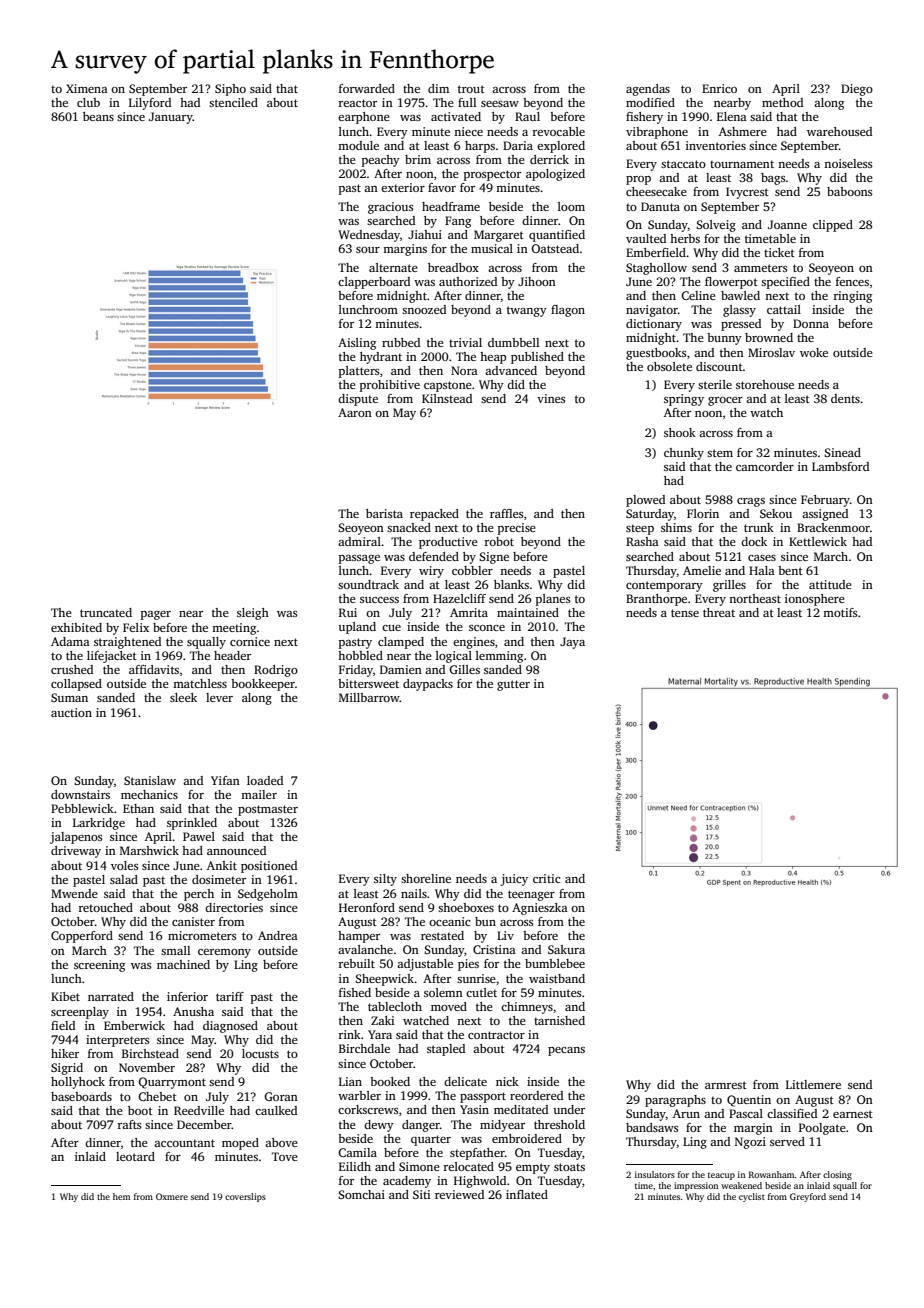  What do you see at coordinates (840, 612) in the page?
I see `motifs` at bounding box center [840, 612].
